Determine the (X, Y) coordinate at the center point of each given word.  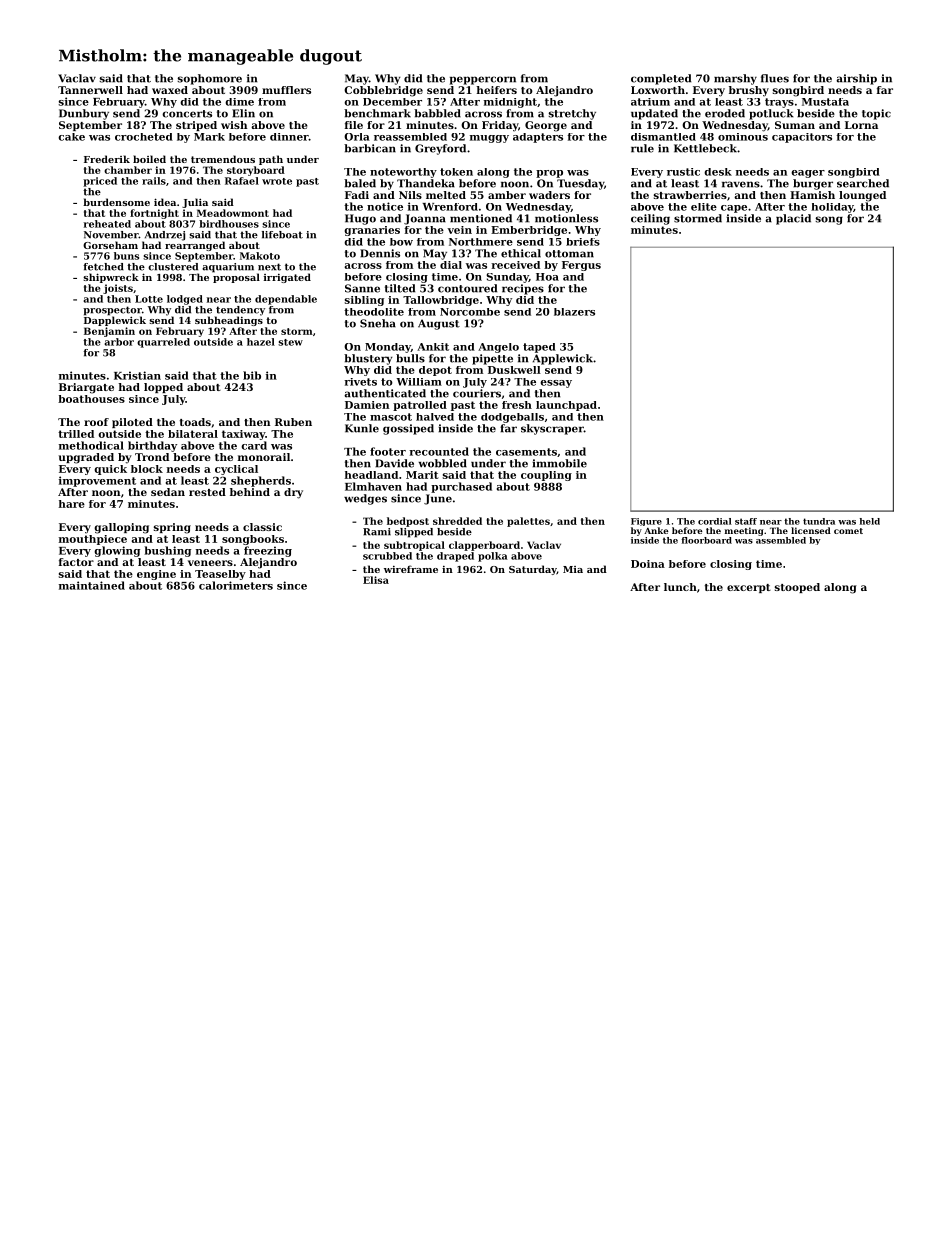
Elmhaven (373, 486)
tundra (819, 521)
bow (401, 242)
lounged (862, 196)
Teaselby (220, 575)
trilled (76, 434)
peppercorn (483, 80)
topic (876, 114)
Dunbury (84, 114)
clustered (173, 267)
